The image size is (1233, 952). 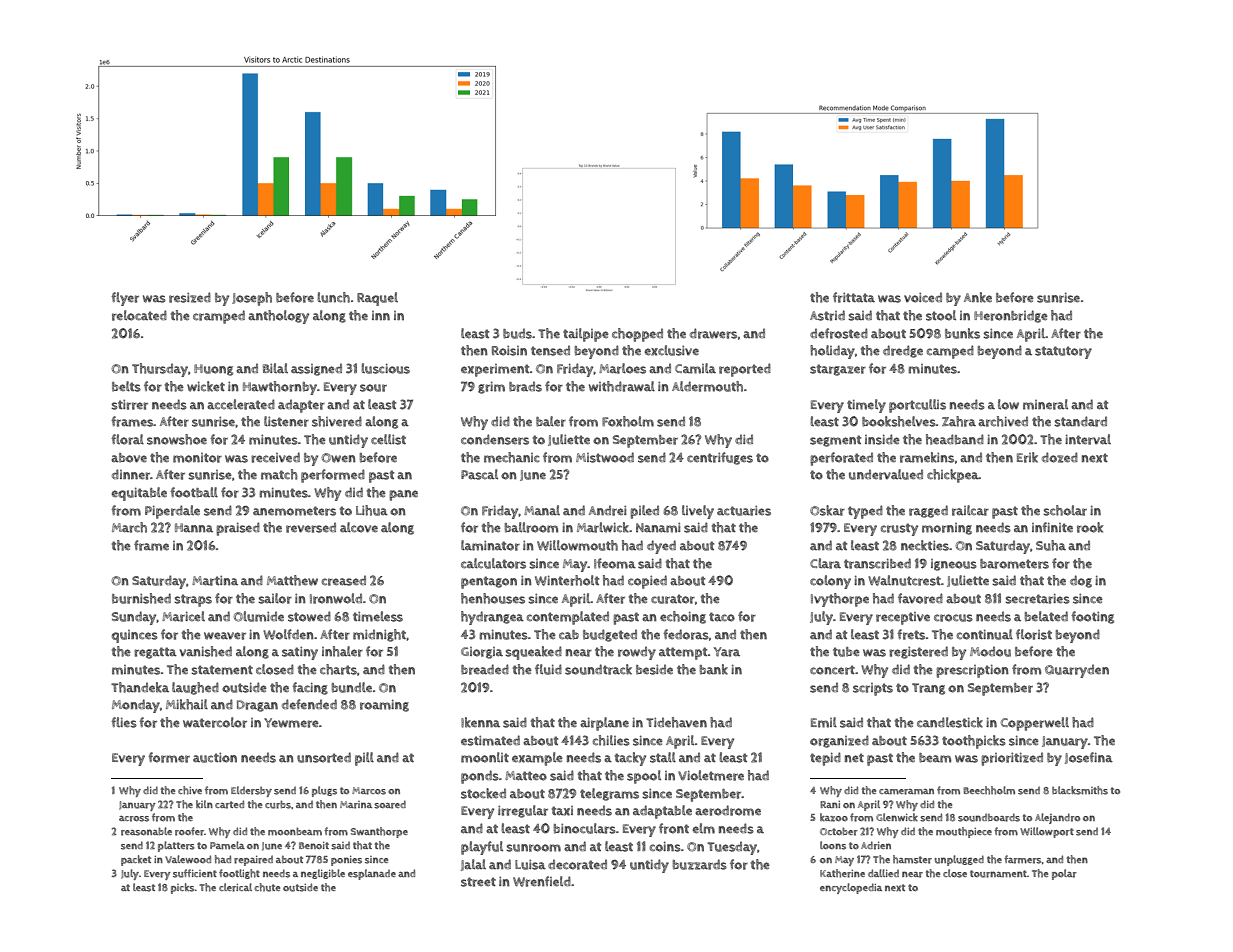 I want to click on esplanade, so click(x=372, y=874).
